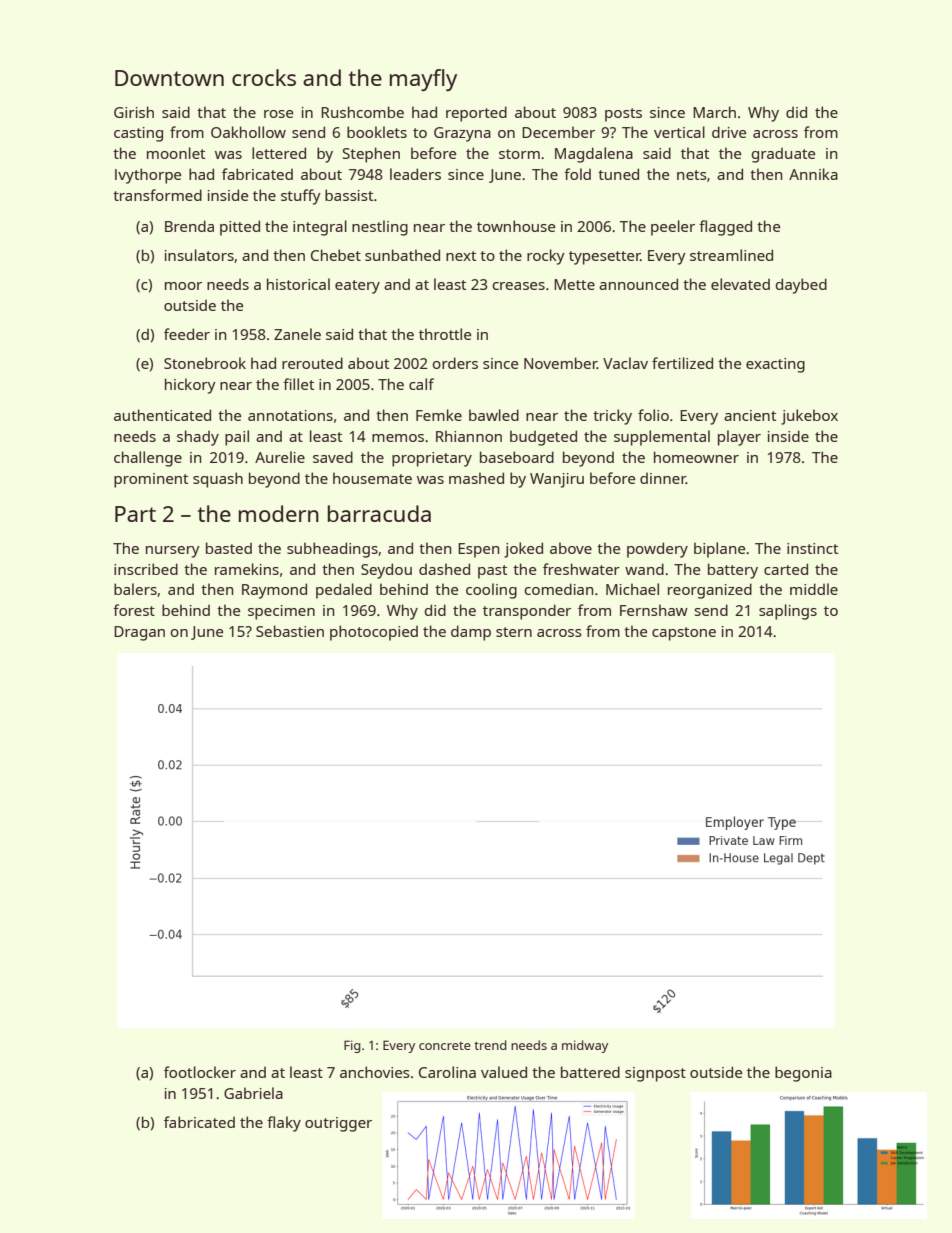 This document has width=952, height=1233. Describe the element at coordinates (139, 633) in the document. I see `Dragan` at that location.
